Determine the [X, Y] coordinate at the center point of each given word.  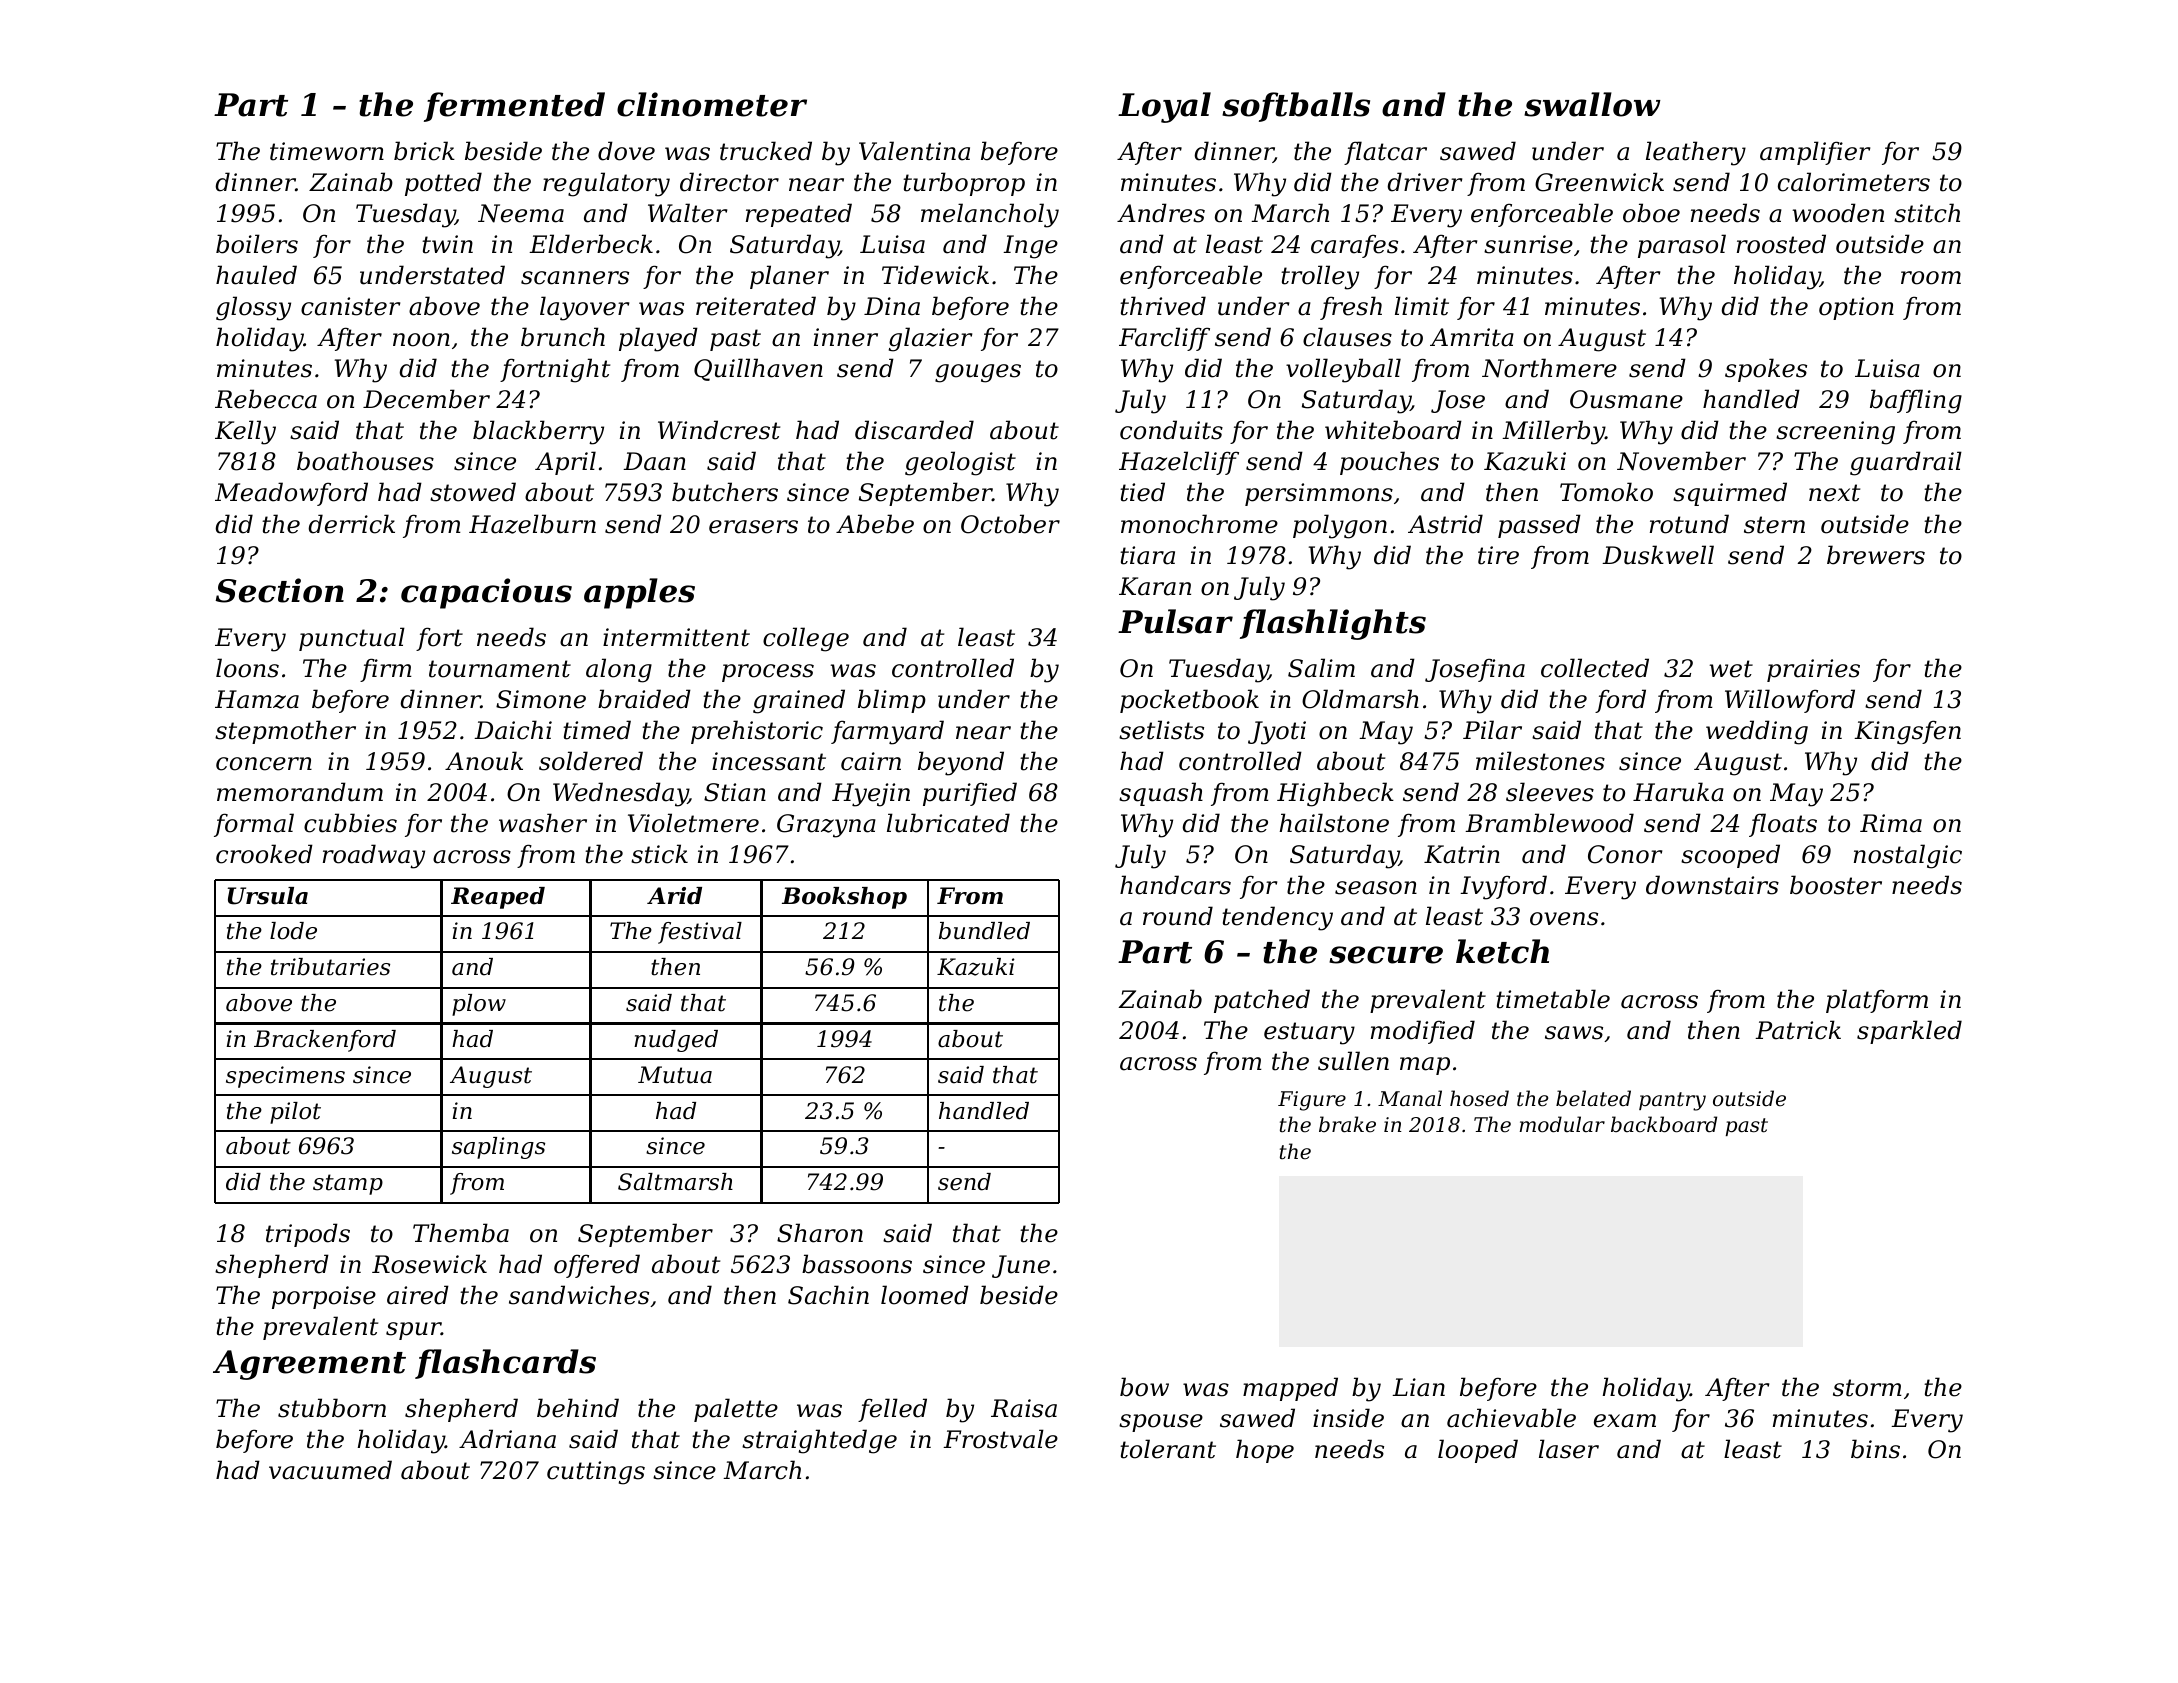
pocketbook [1189, 701]
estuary [1309, 1033]
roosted [1781, 244]
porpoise [324, 1297]
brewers [1876, 555]
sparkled [1909, 1032]
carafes [1354, 246]
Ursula [268, 896]
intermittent [676, 637]
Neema [521, 213]
